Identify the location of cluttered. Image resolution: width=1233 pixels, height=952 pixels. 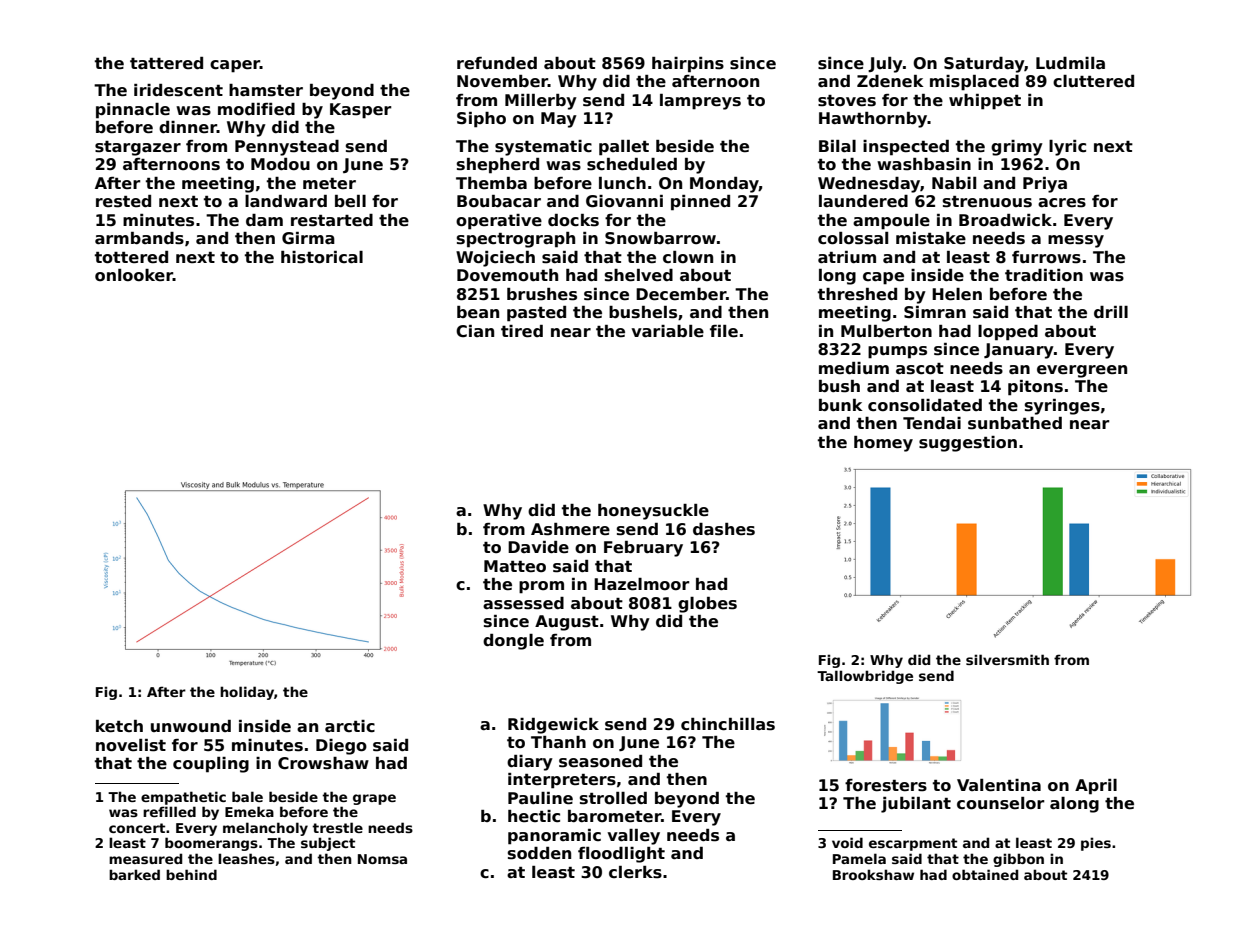
(1093, 81).
